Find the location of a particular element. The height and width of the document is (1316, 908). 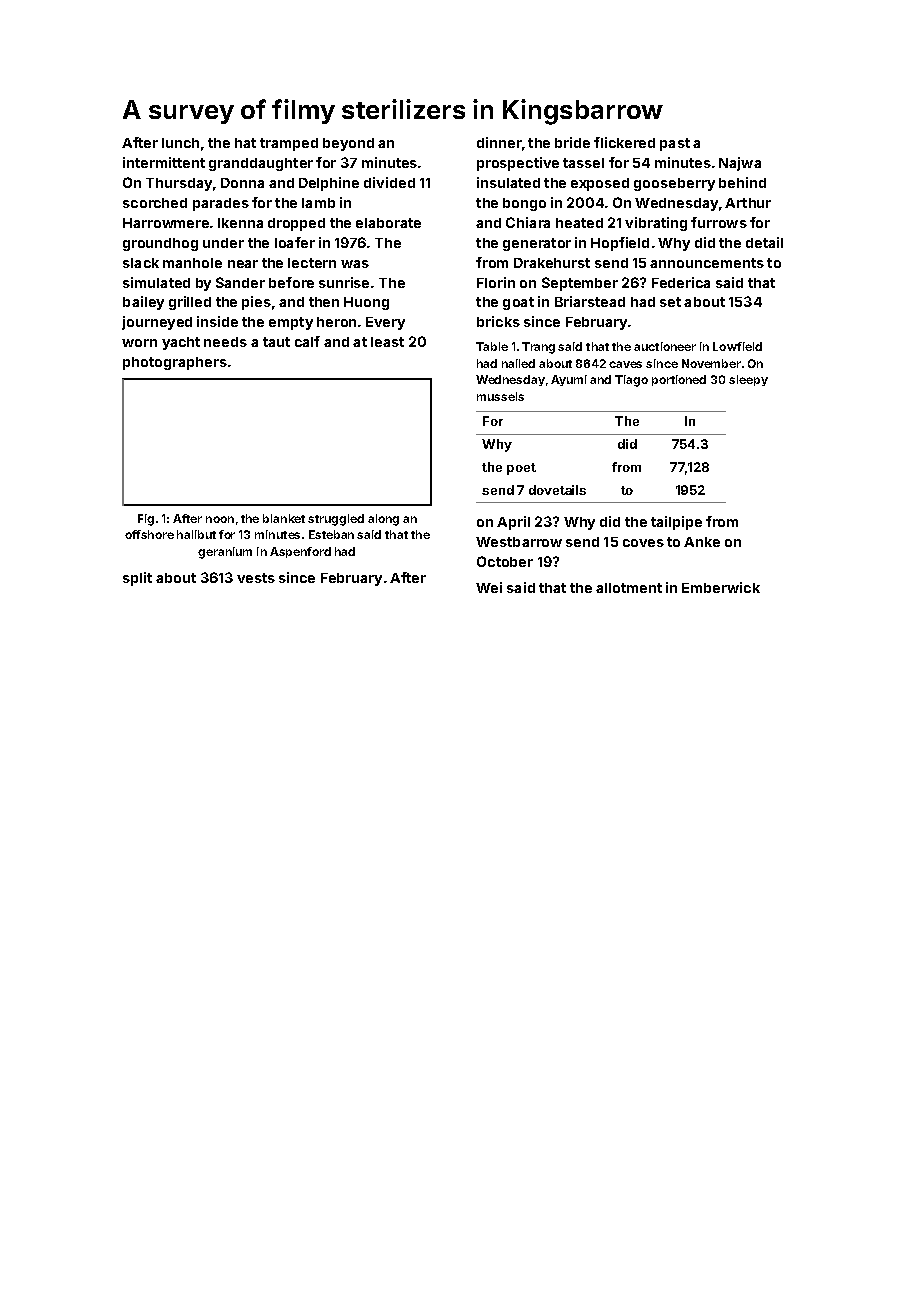

announcements is located at coordinates (707, 263).
